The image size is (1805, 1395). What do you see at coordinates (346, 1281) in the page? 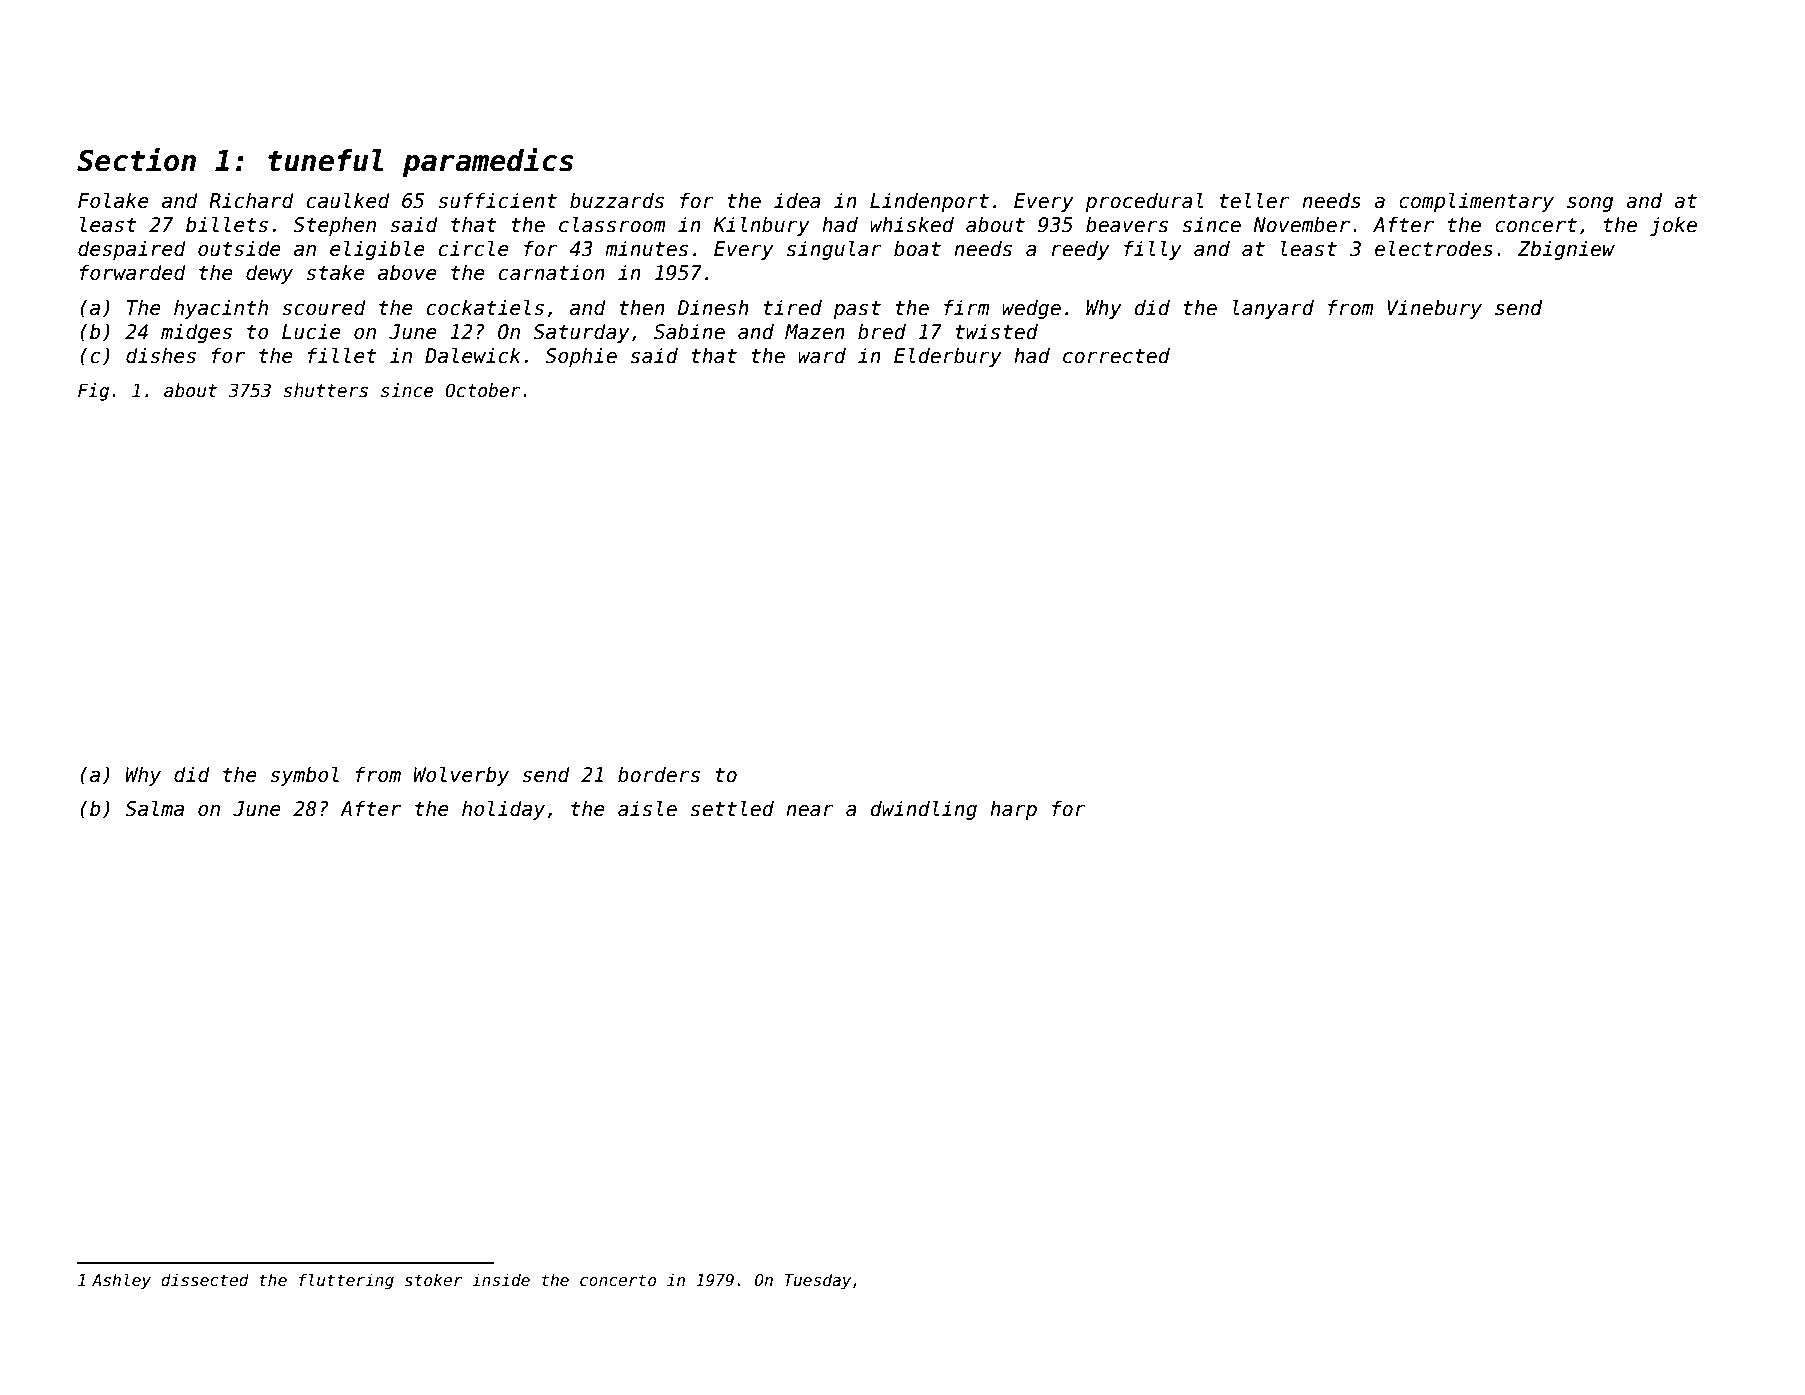
I see `fluttering` at bounding box center [346, 1281].
